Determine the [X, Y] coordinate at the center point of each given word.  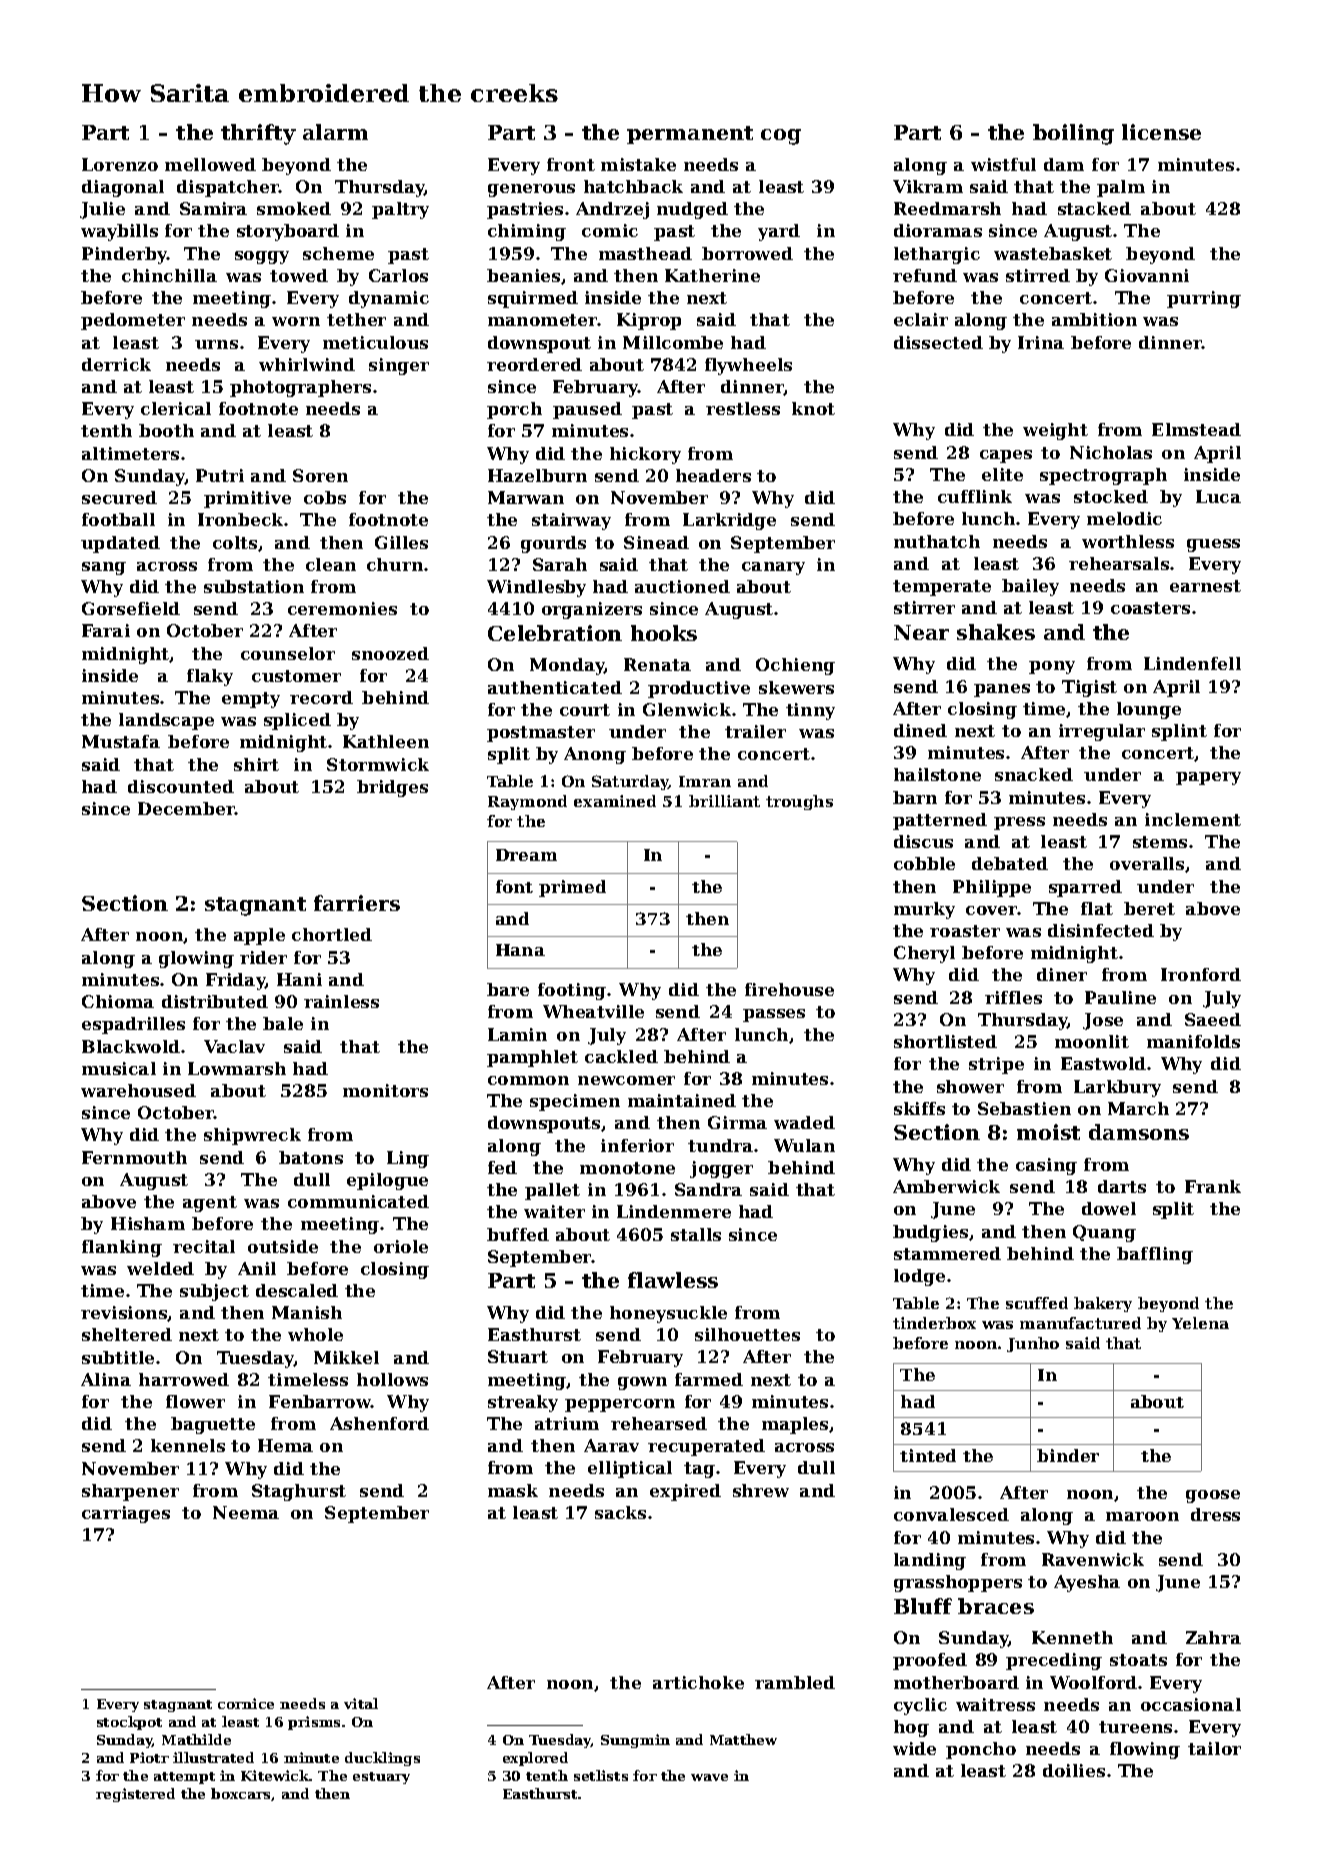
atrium [567, 1423]
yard [779, 232]
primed [572, 888]
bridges [392, 788]
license [1161, 132]
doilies [1074, 1770]
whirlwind [307, 364]
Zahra [1213, 1637]
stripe [996, 1065]
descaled [297, 1290]
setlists [601, 1775]
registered [135, 1795]
